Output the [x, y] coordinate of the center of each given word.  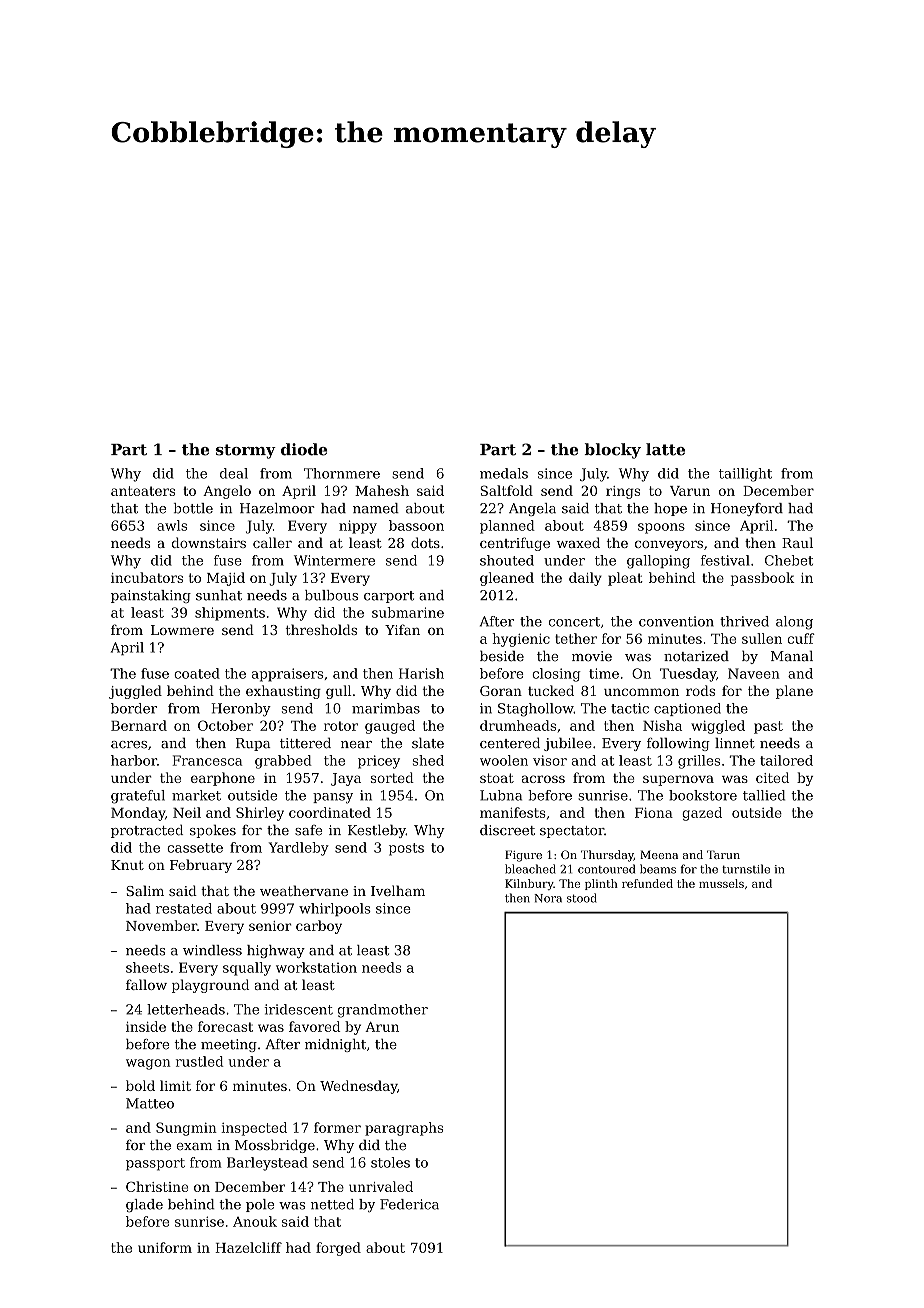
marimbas [386, 708]
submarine [408, 612]
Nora [548, 898]
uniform [165, 1247]
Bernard [139, 725]
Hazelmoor [277, 508]
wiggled [718, 727]
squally [247, 969]
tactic [630, 708]
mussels [721, 883]
